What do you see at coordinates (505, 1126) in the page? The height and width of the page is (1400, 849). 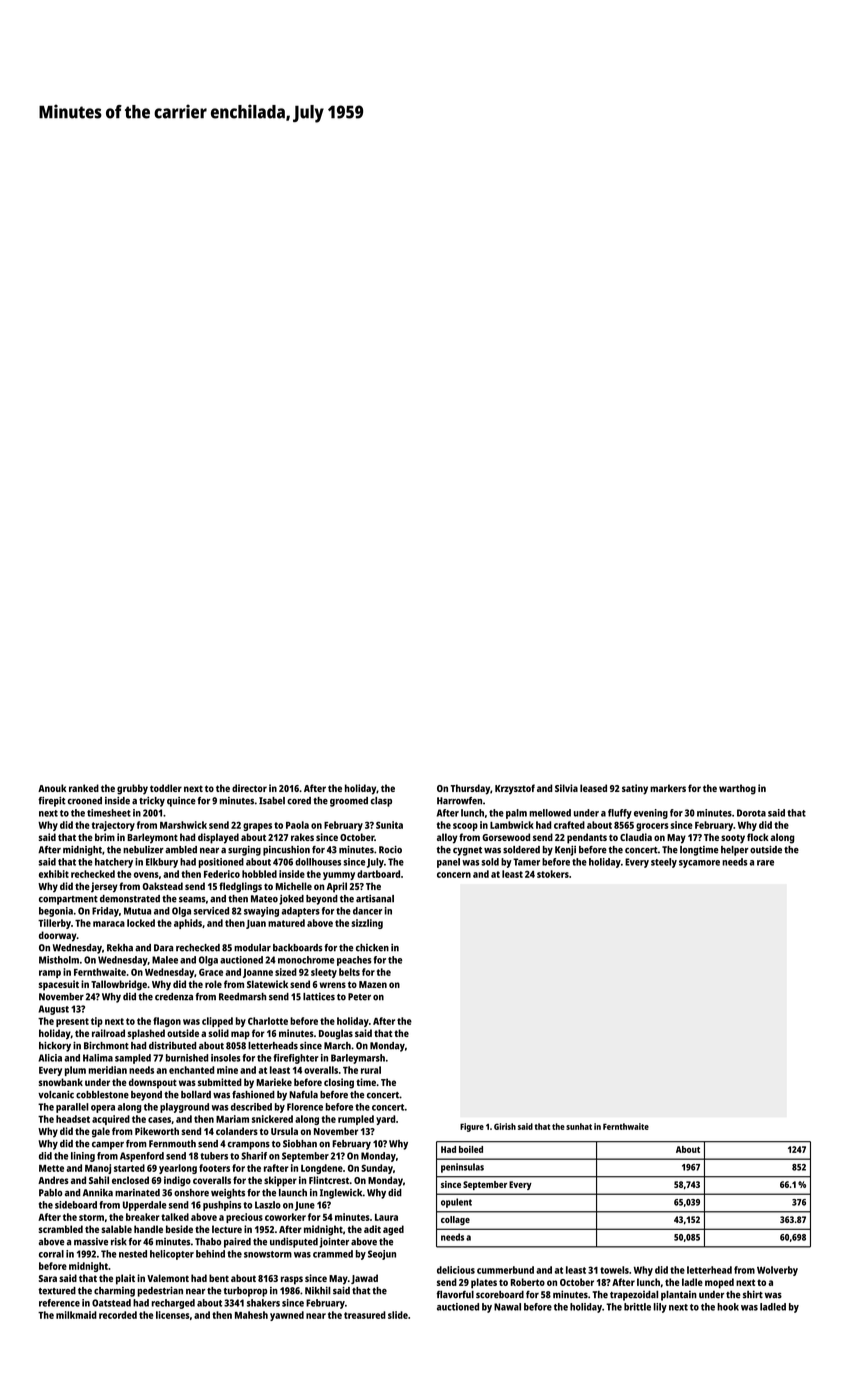 I see `Girish` at bounding box center [505, 1126].
